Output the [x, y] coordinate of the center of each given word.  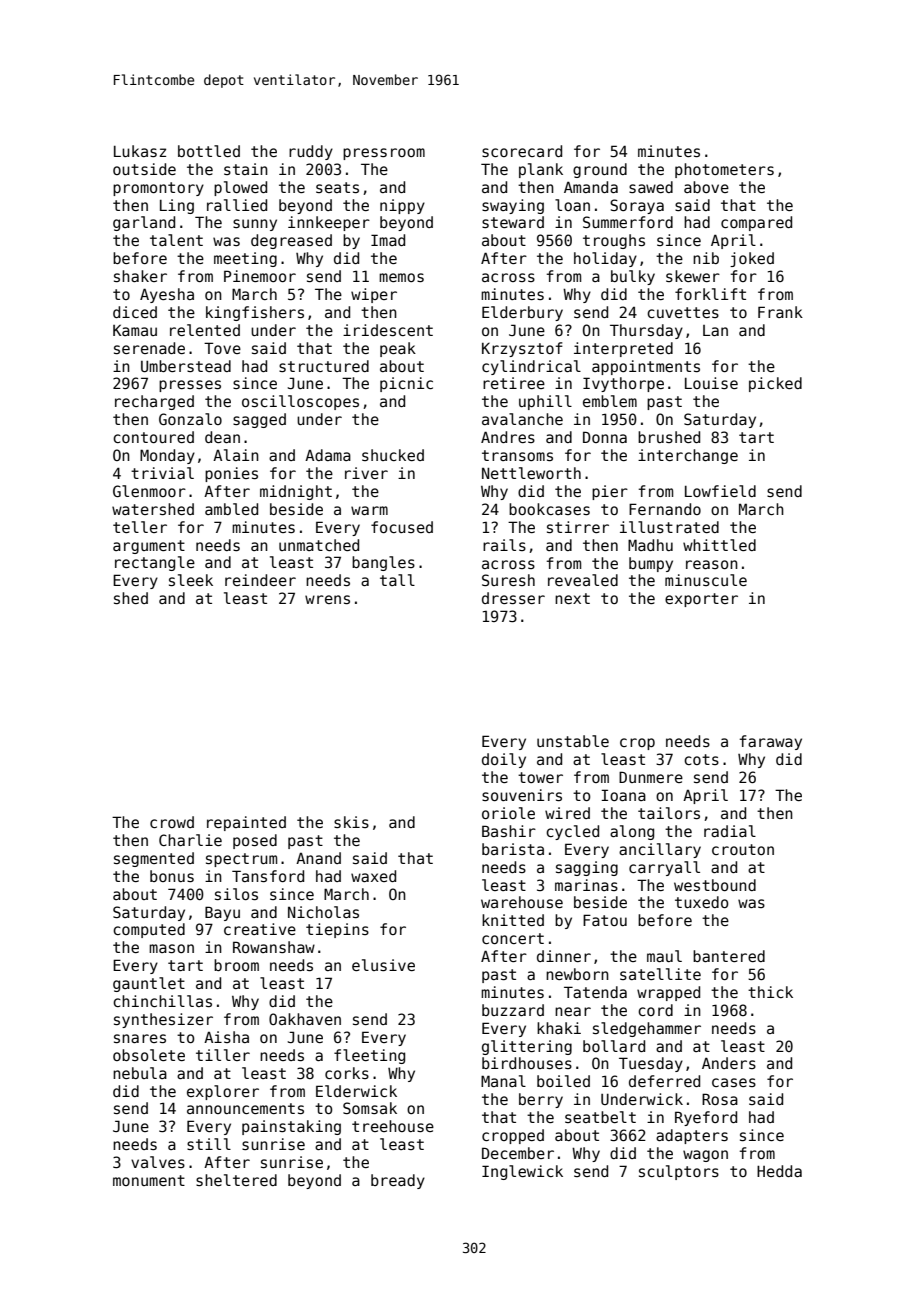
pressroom [384, 154]
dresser [513, 598]
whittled [719, 545]
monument [149, 1180]
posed [255, 841]
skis [351, 822]
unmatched [319, 545]
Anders [729, 1063]
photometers [724, 170]
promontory [158, 189]
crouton [743, 849]
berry [541, 1100]
